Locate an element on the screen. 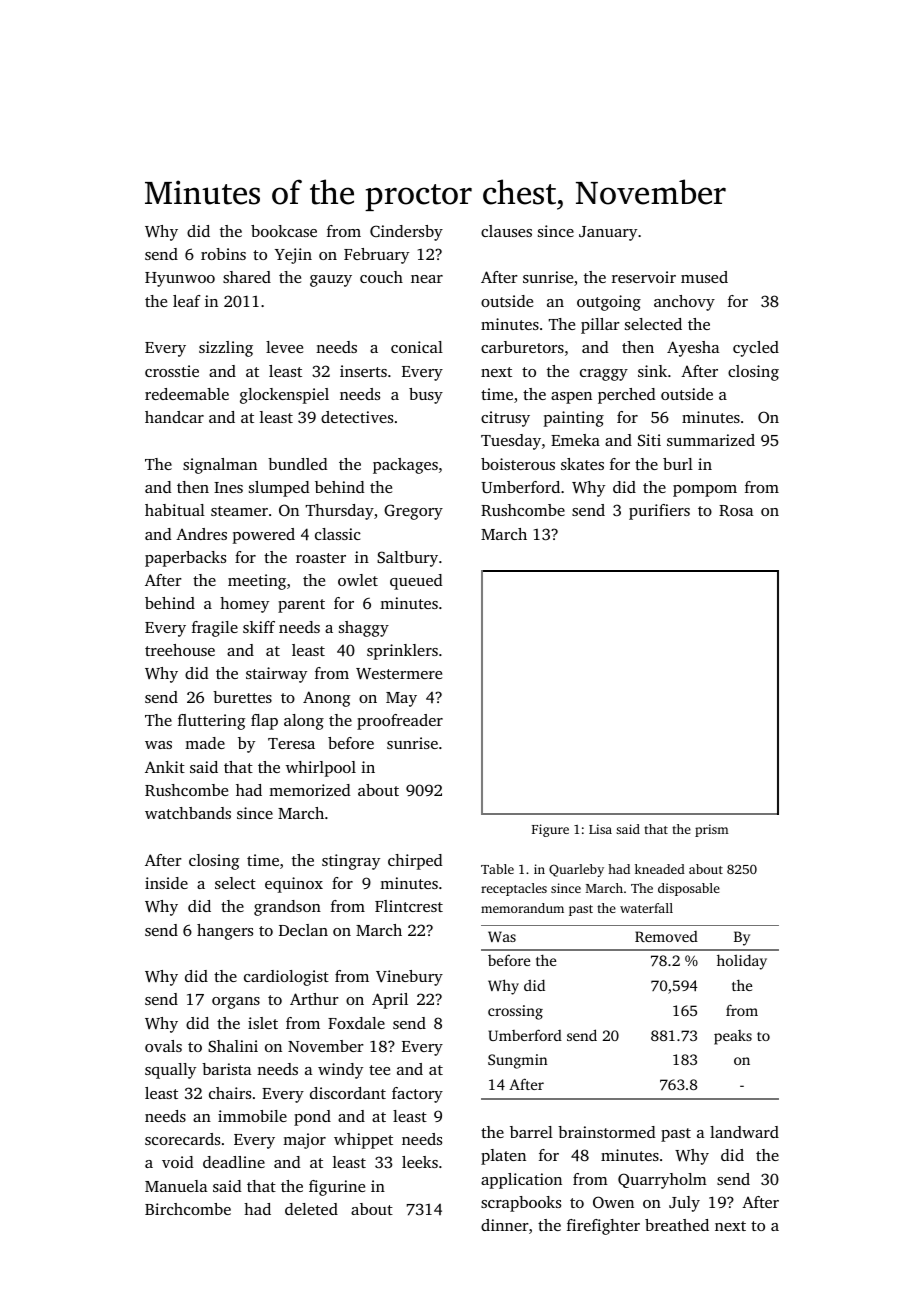 The image size is (924, 1311). dinner is located at coordinates (505, 1225).
